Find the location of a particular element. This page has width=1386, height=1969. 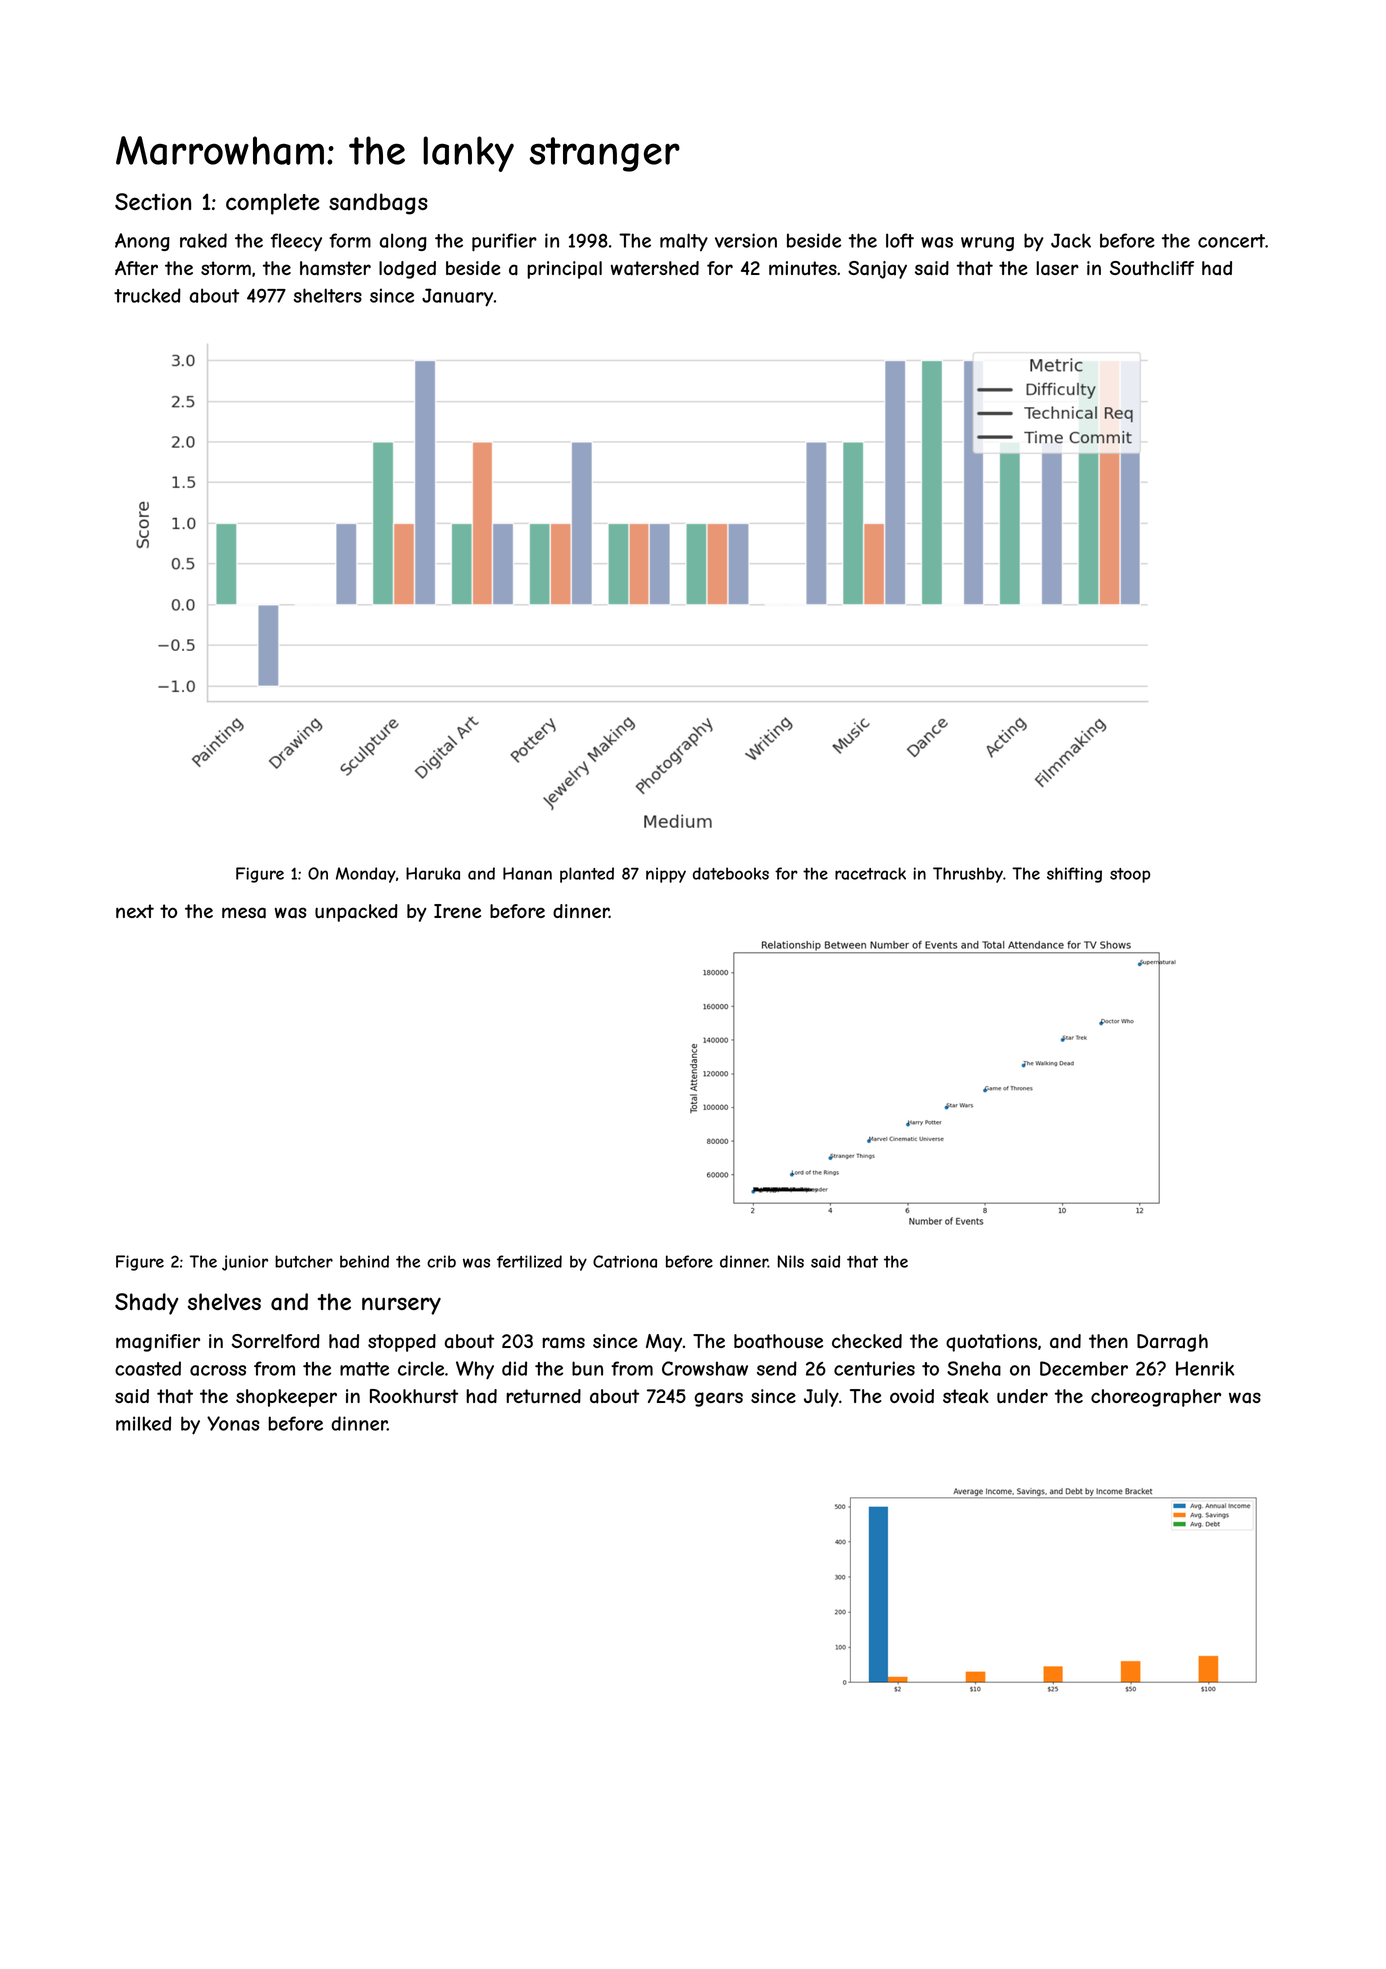

principal is located at coordinates (564, 270).
